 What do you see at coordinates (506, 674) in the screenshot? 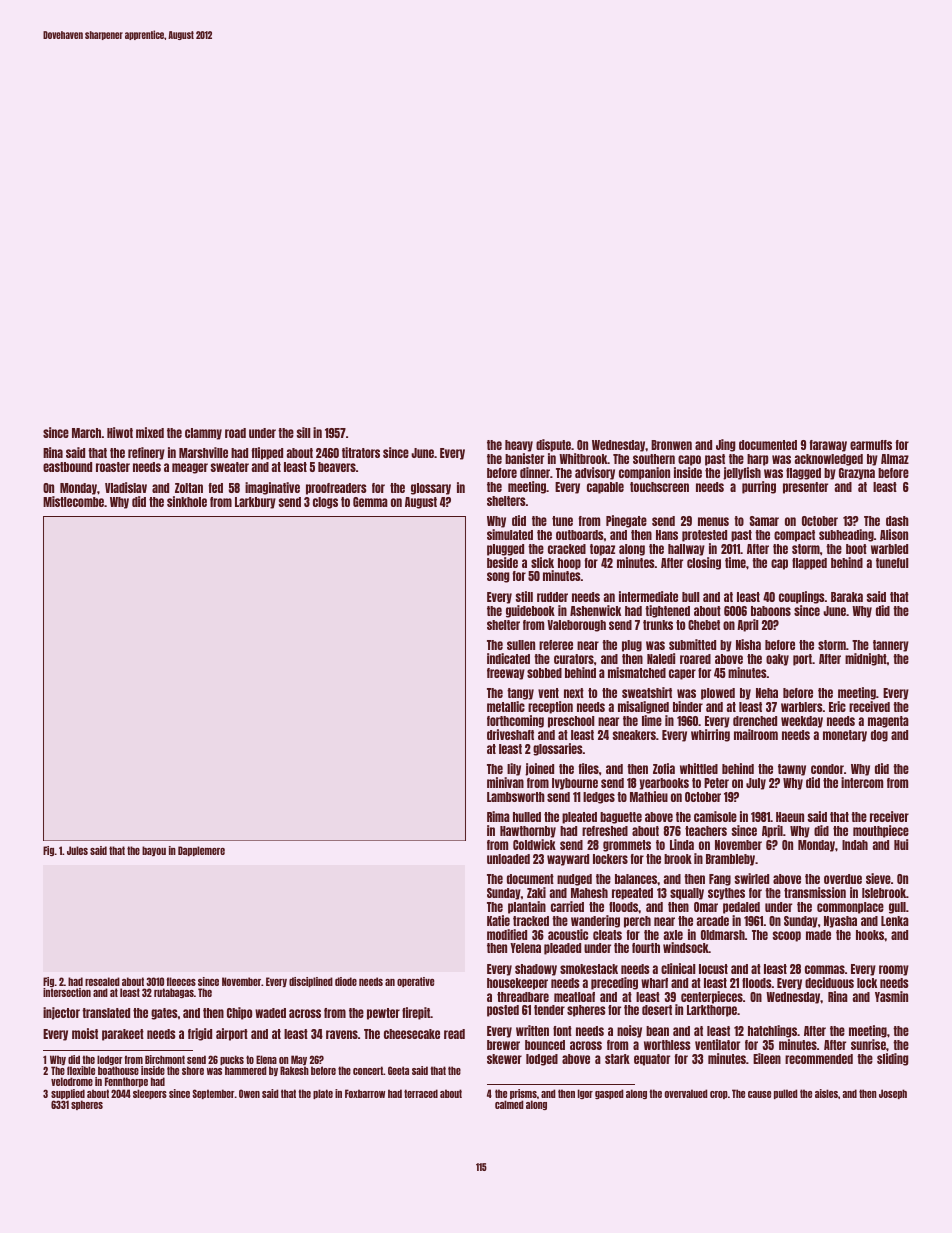
I see `freeway` at bounding box center [506, 674].
